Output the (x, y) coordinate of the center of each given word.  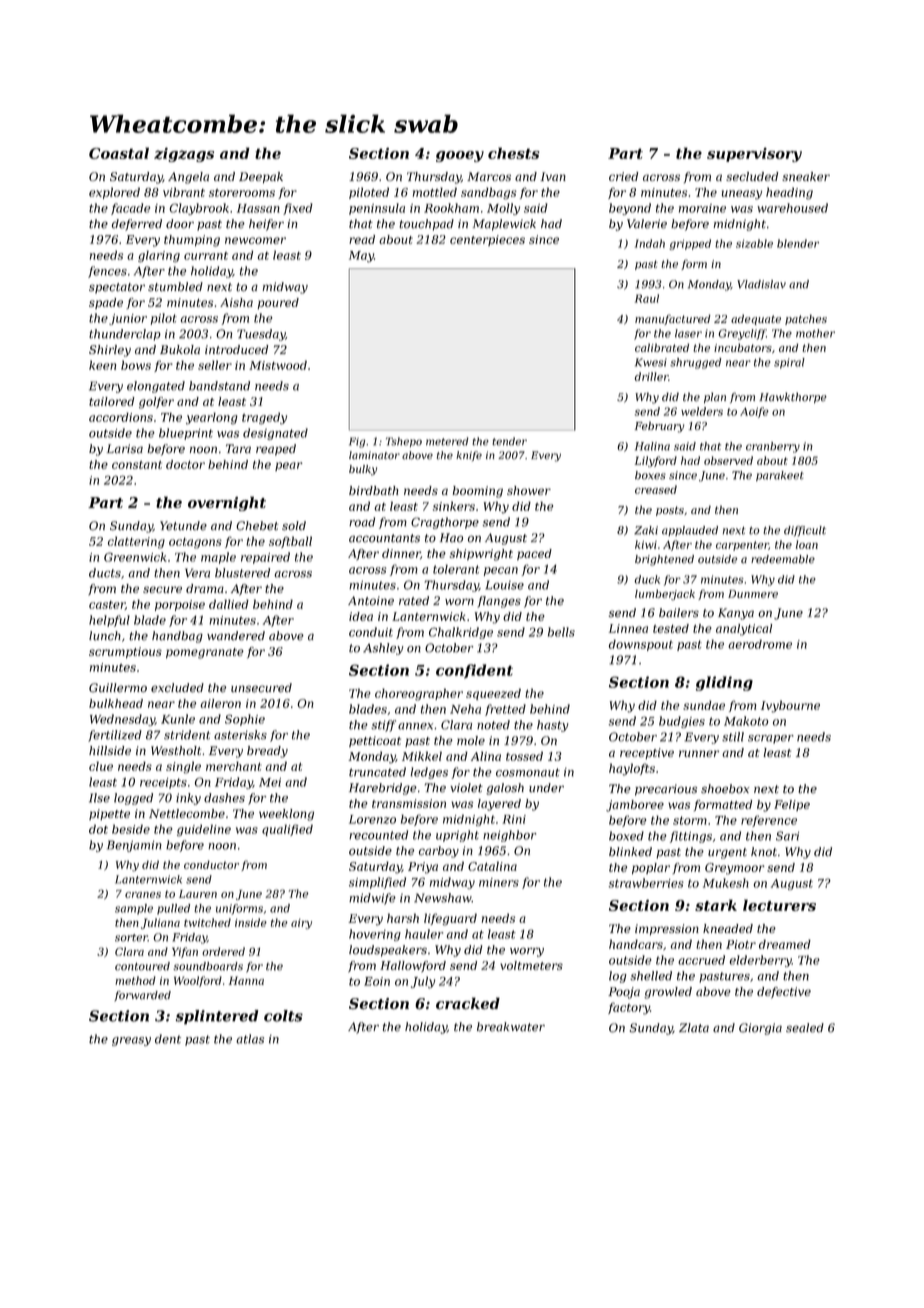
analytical (744, 630)
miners (499, 882)
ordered (223, 951)
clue (101, 766)
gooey (460, 156)
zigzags (184, 154)
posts (670, 511)
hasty (552, 726)
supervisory (754, 154)
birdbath (374, 490)
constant (137, 465)
